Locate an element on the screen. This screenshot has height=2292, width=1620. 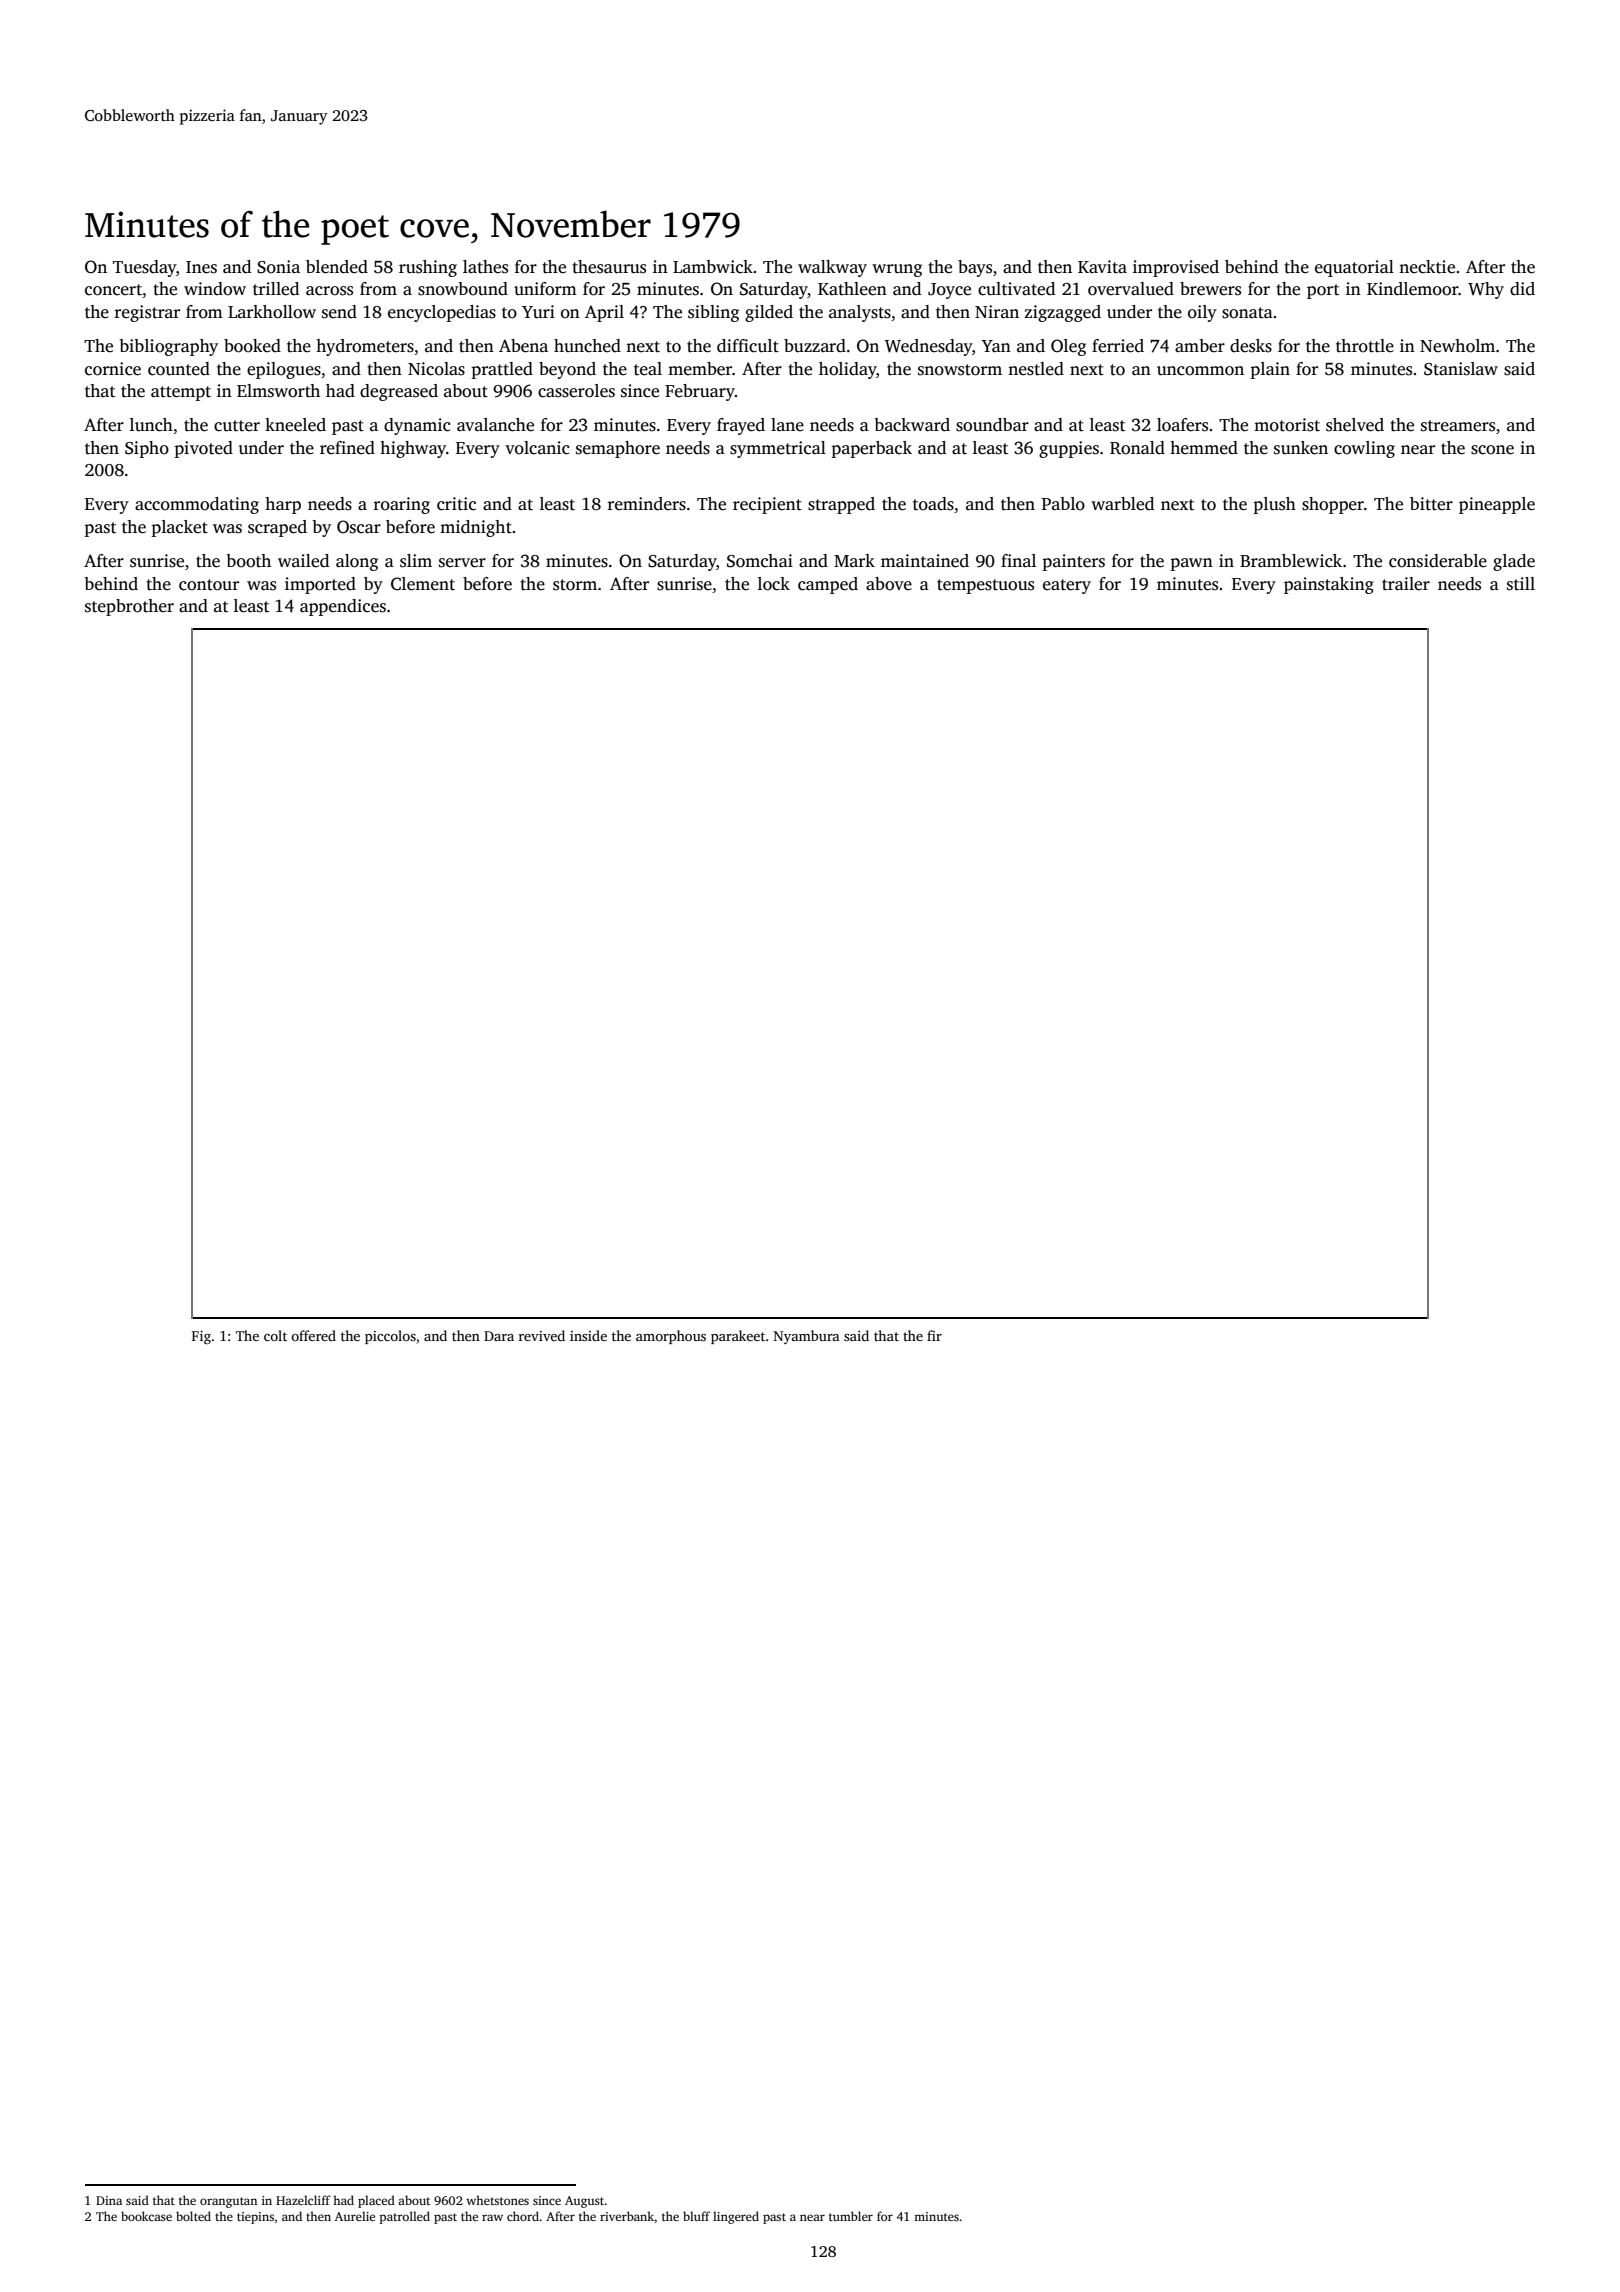
Nyambura is located at coordinates (807, 1337).
